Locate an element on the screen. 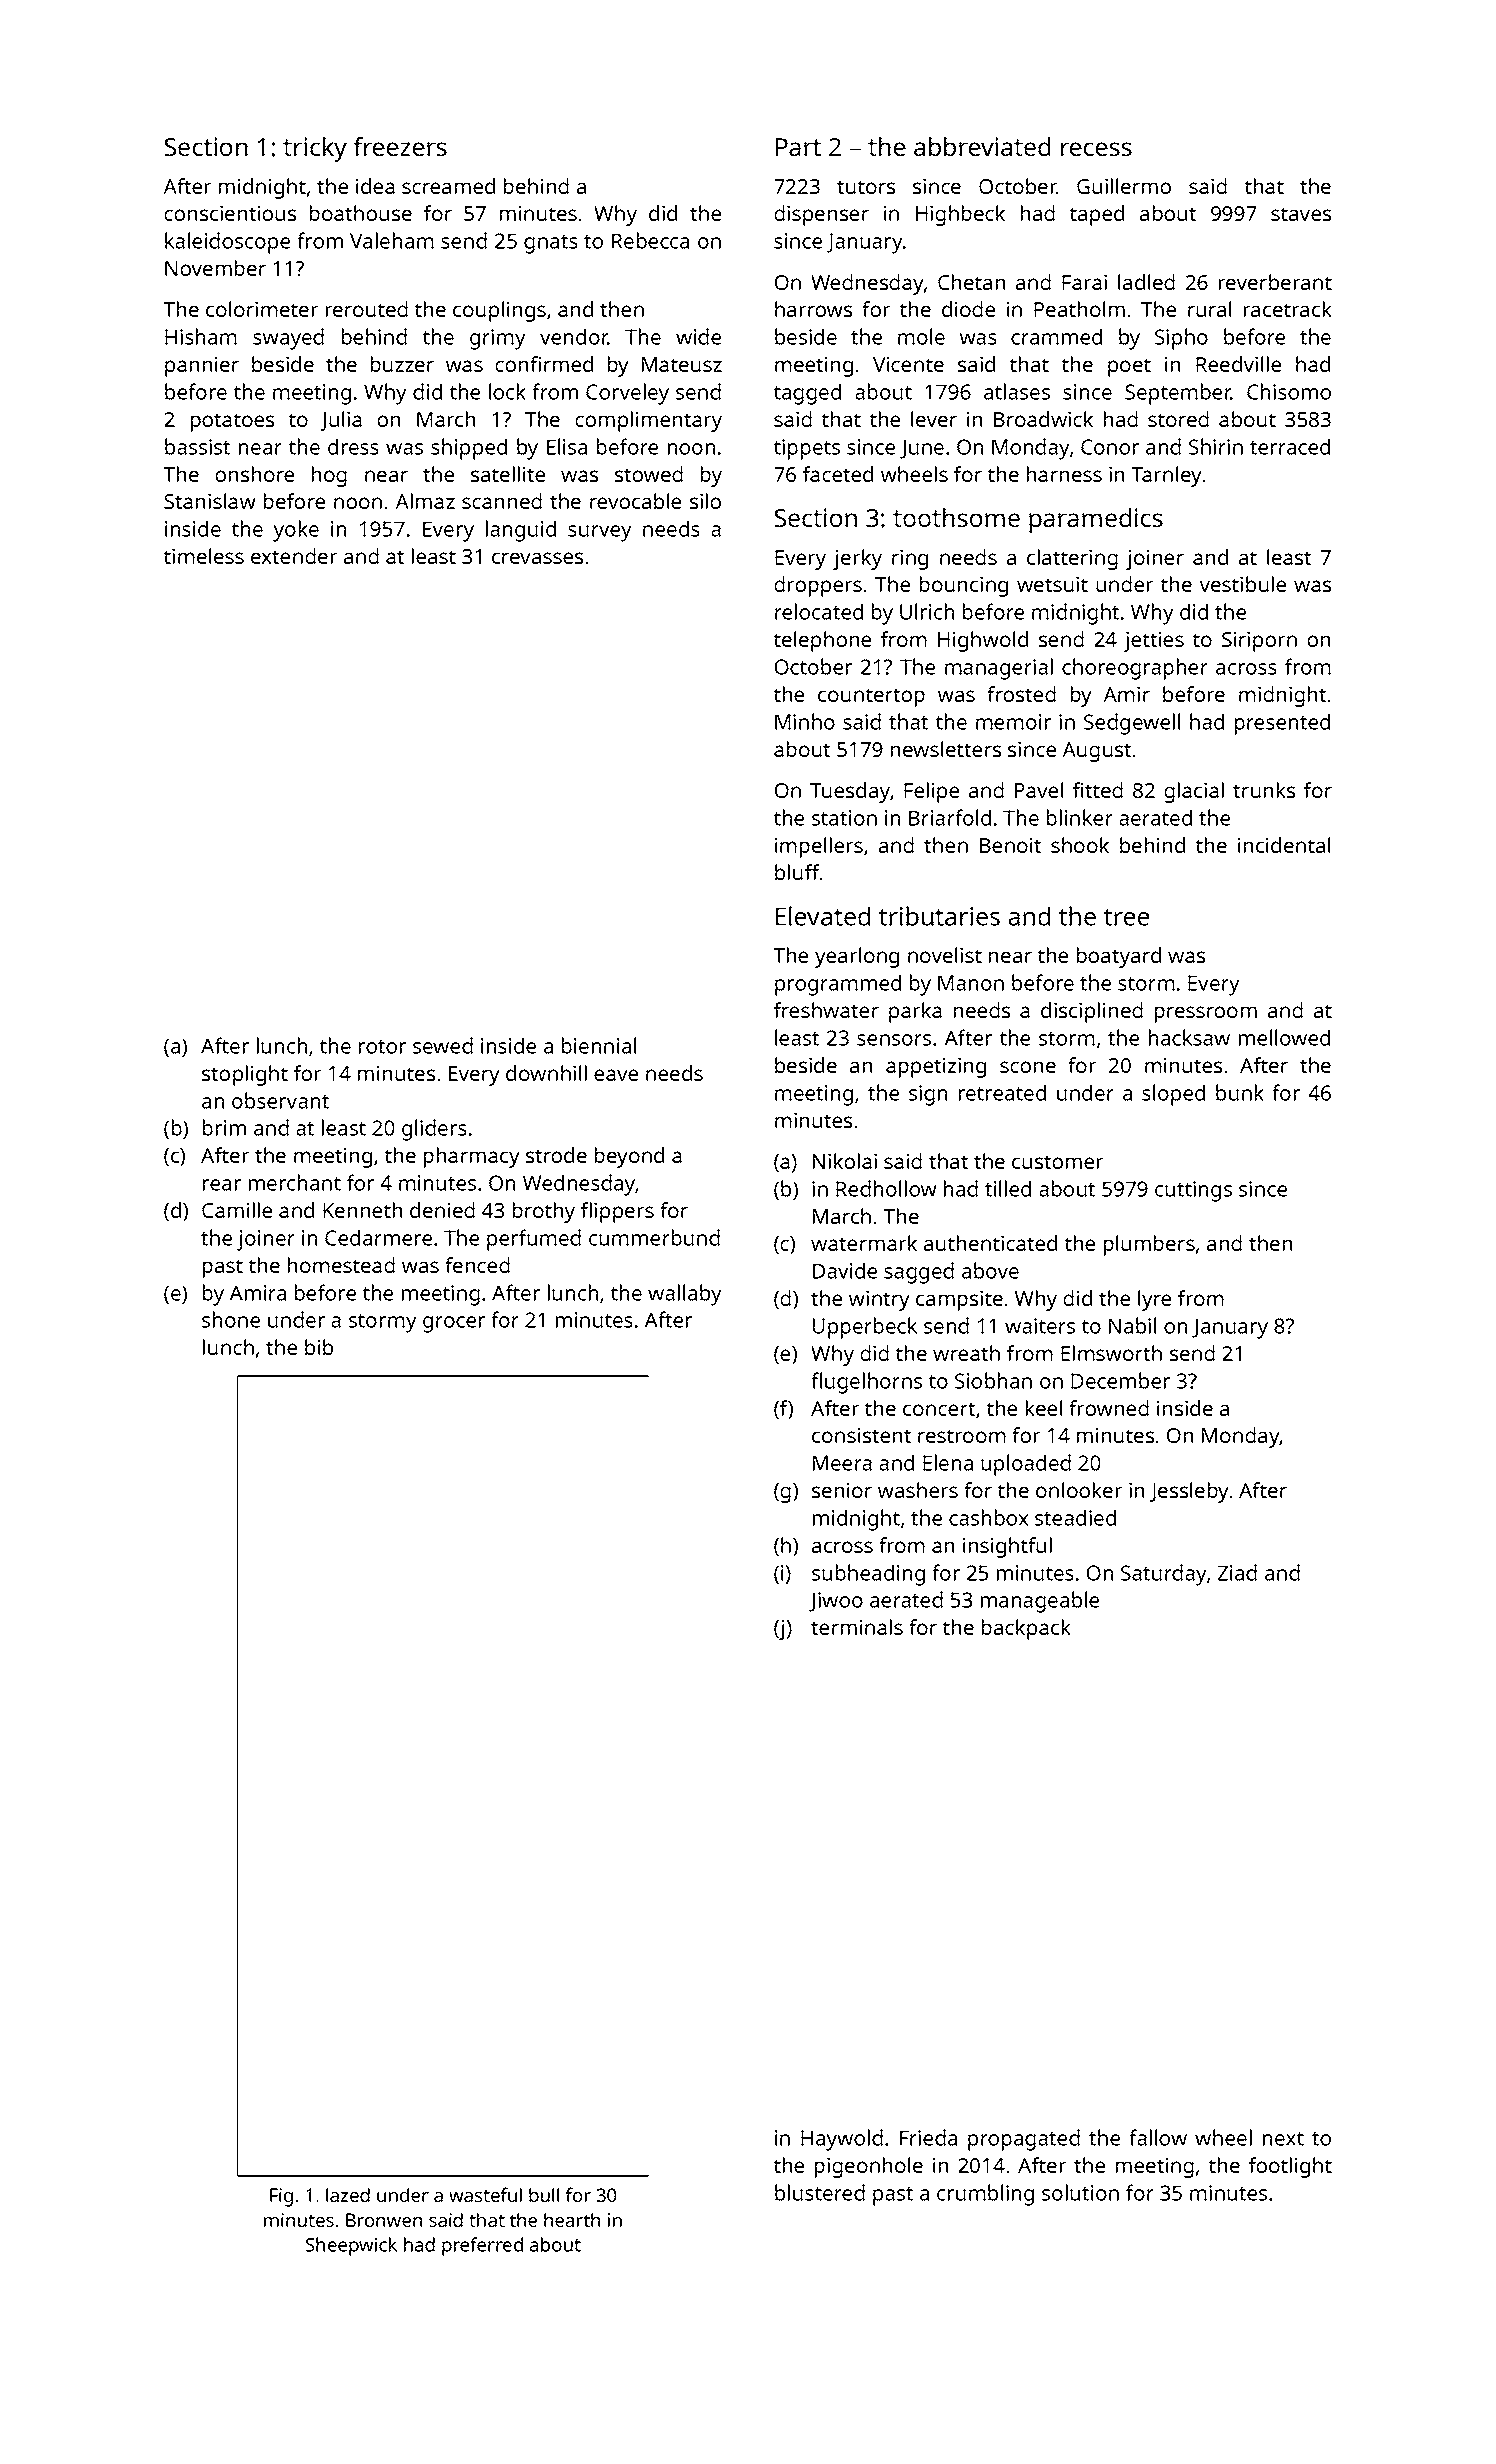  tricky is located at coordinates (315, 149).
